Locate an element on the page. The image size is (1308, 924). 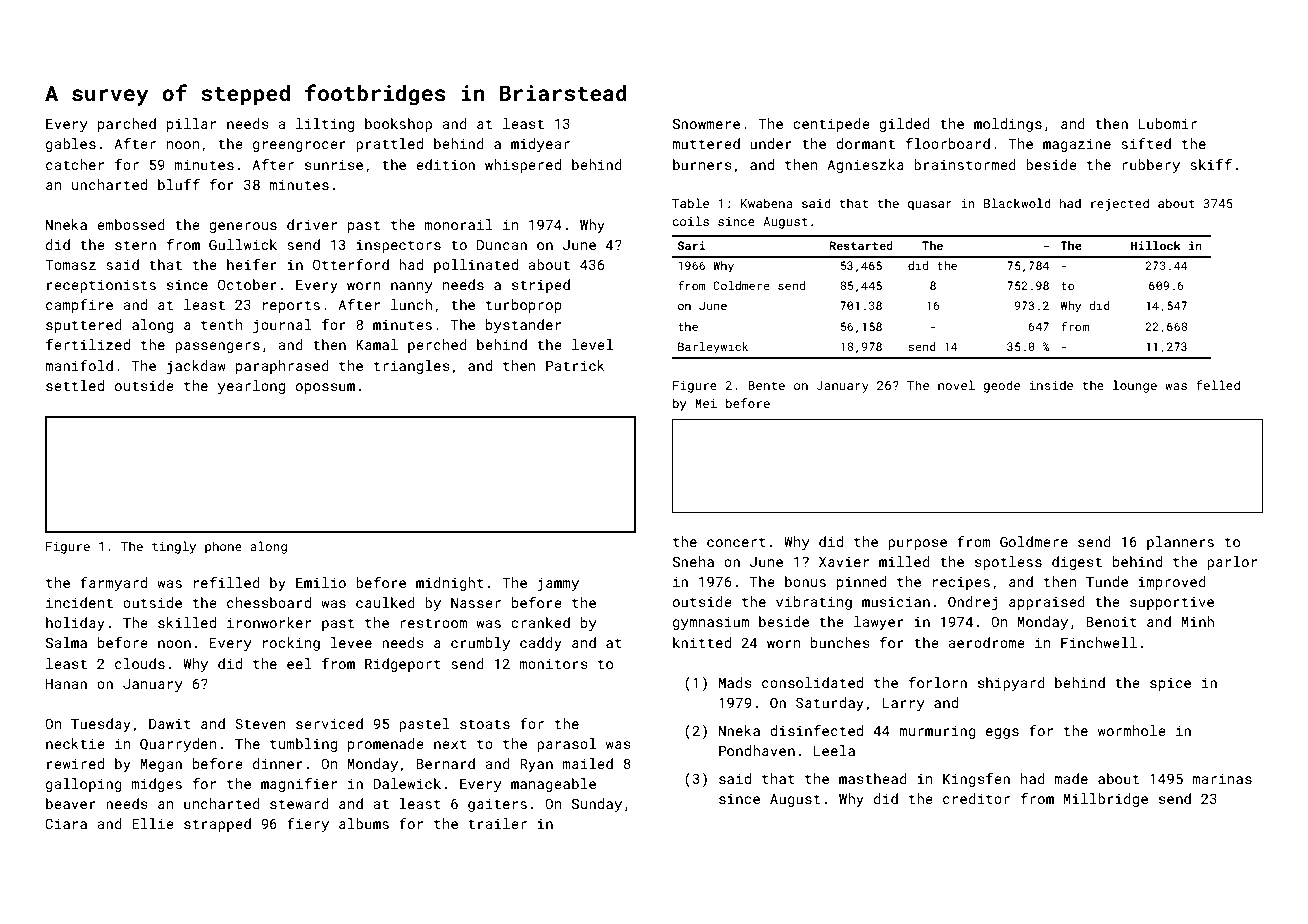
gables is located at coordinates (71, 145).
